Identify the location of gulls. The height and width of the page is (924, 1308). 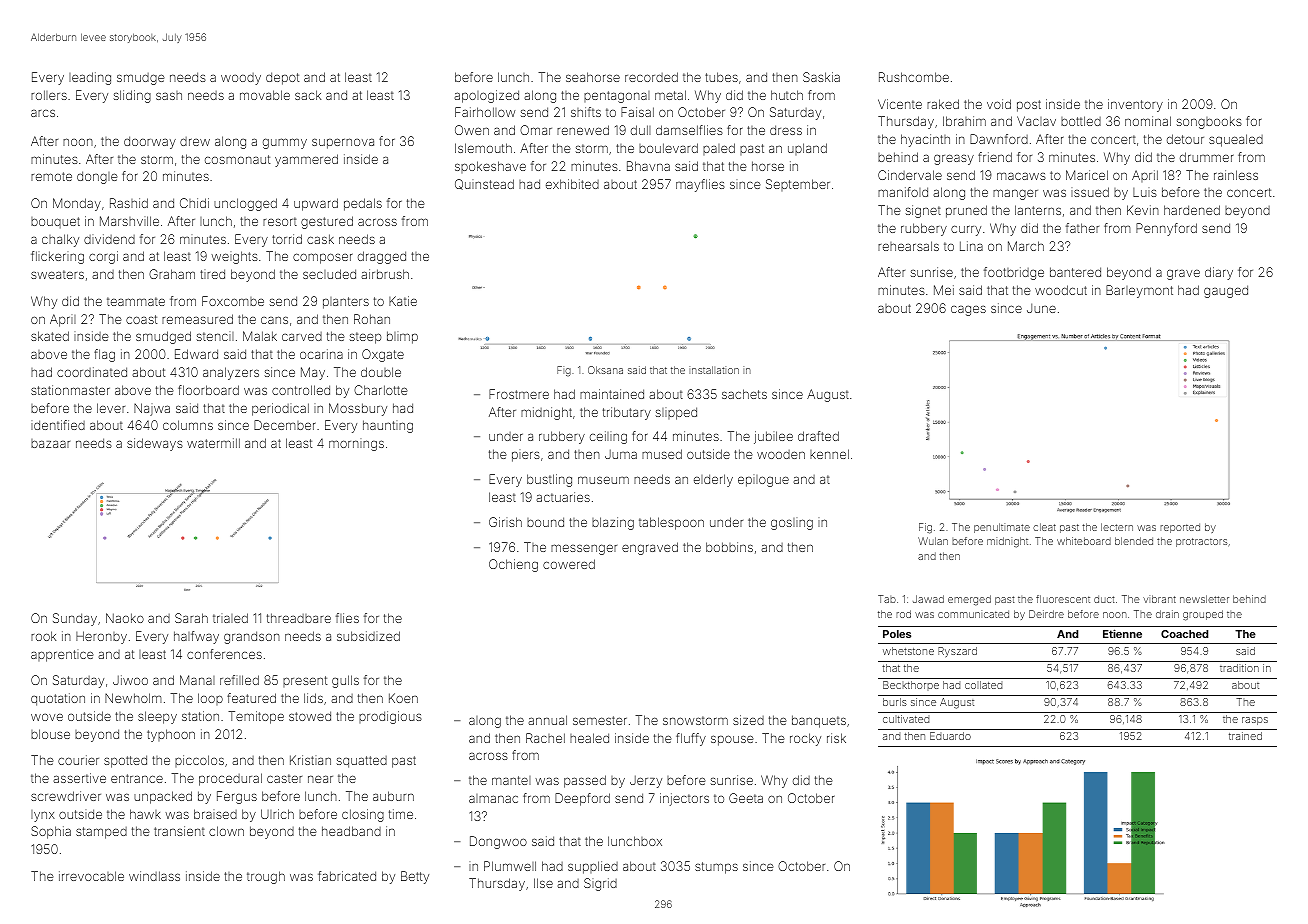
(345, 681).
